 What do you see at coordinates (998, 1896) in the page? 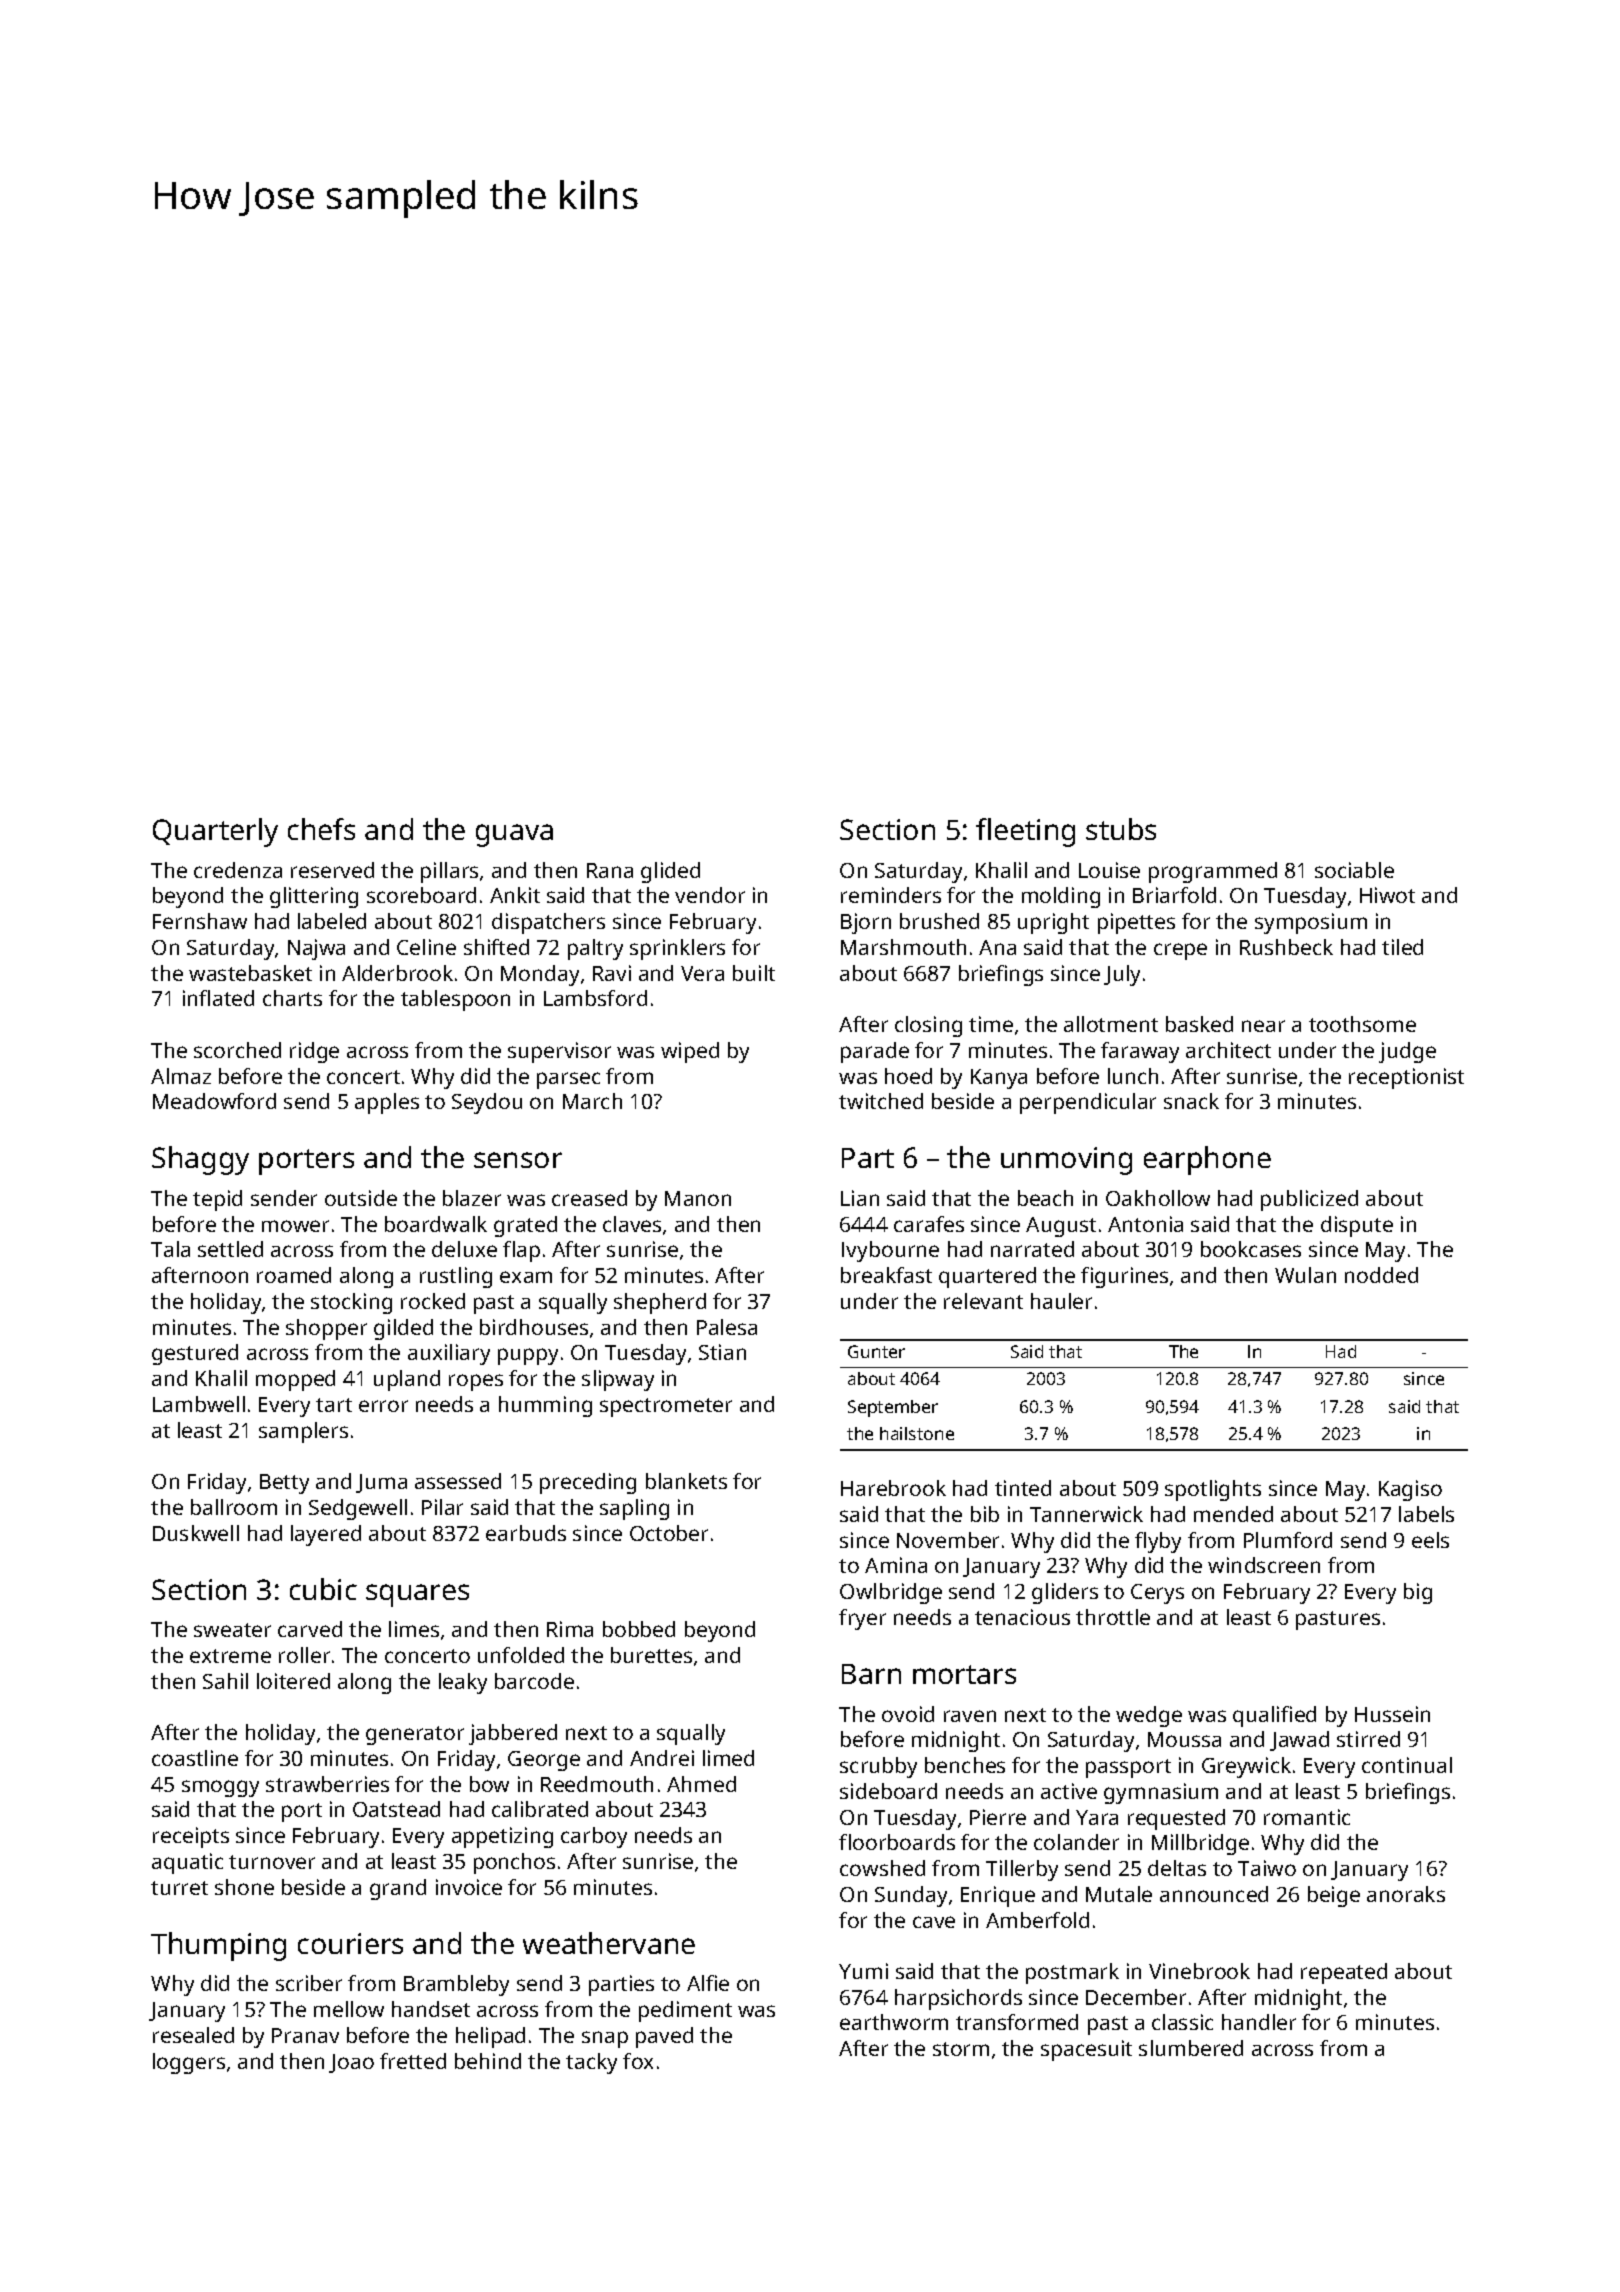
I see `Enrique` at bounding box center [998, 1896].
